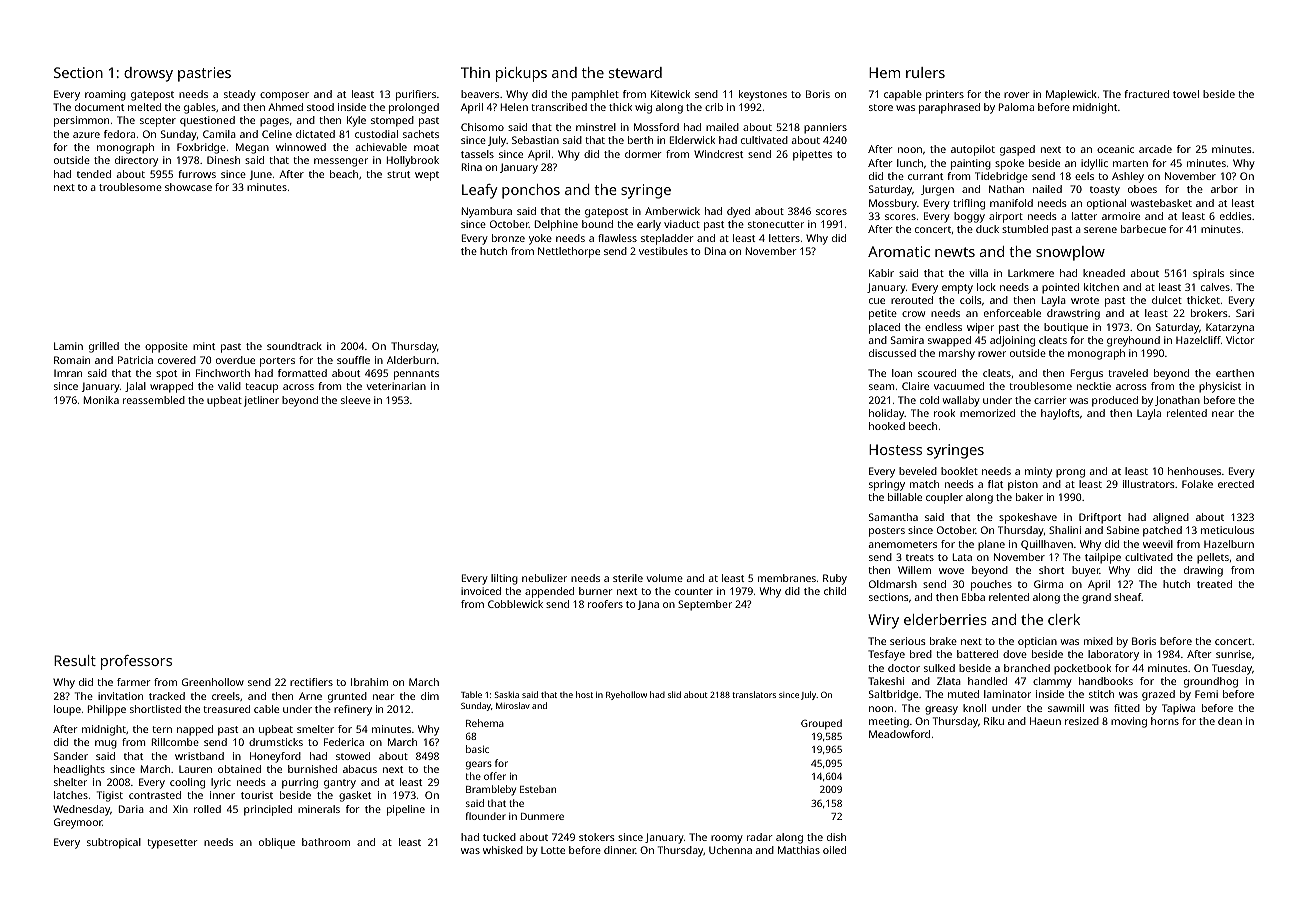 Image resolution: width=1308 pixels, height=924 pixels. I want to click on Camila, so click(219, 134).
